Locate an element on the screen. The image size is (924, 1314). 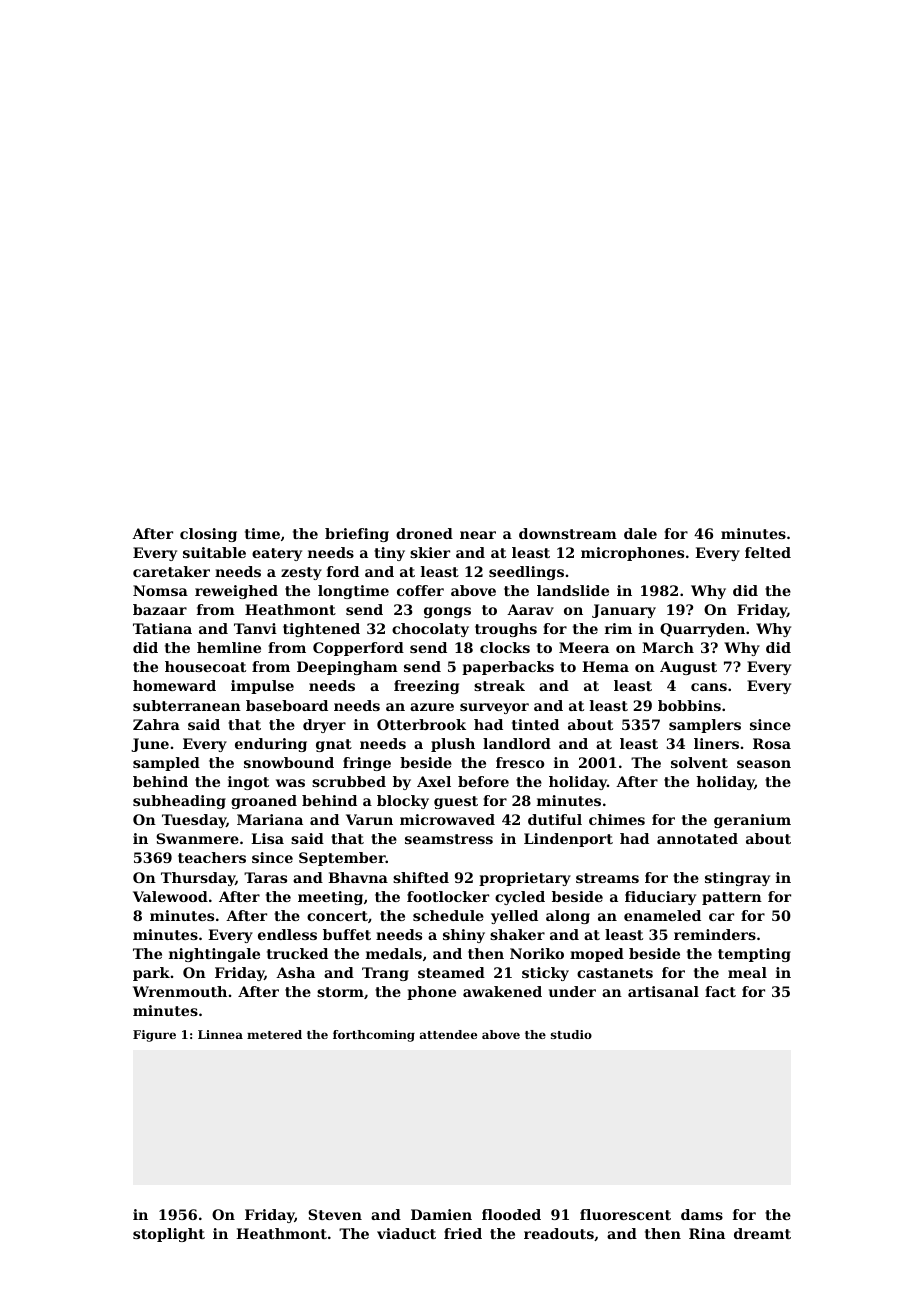
Quarryden is located at coordinates (702, 630).
